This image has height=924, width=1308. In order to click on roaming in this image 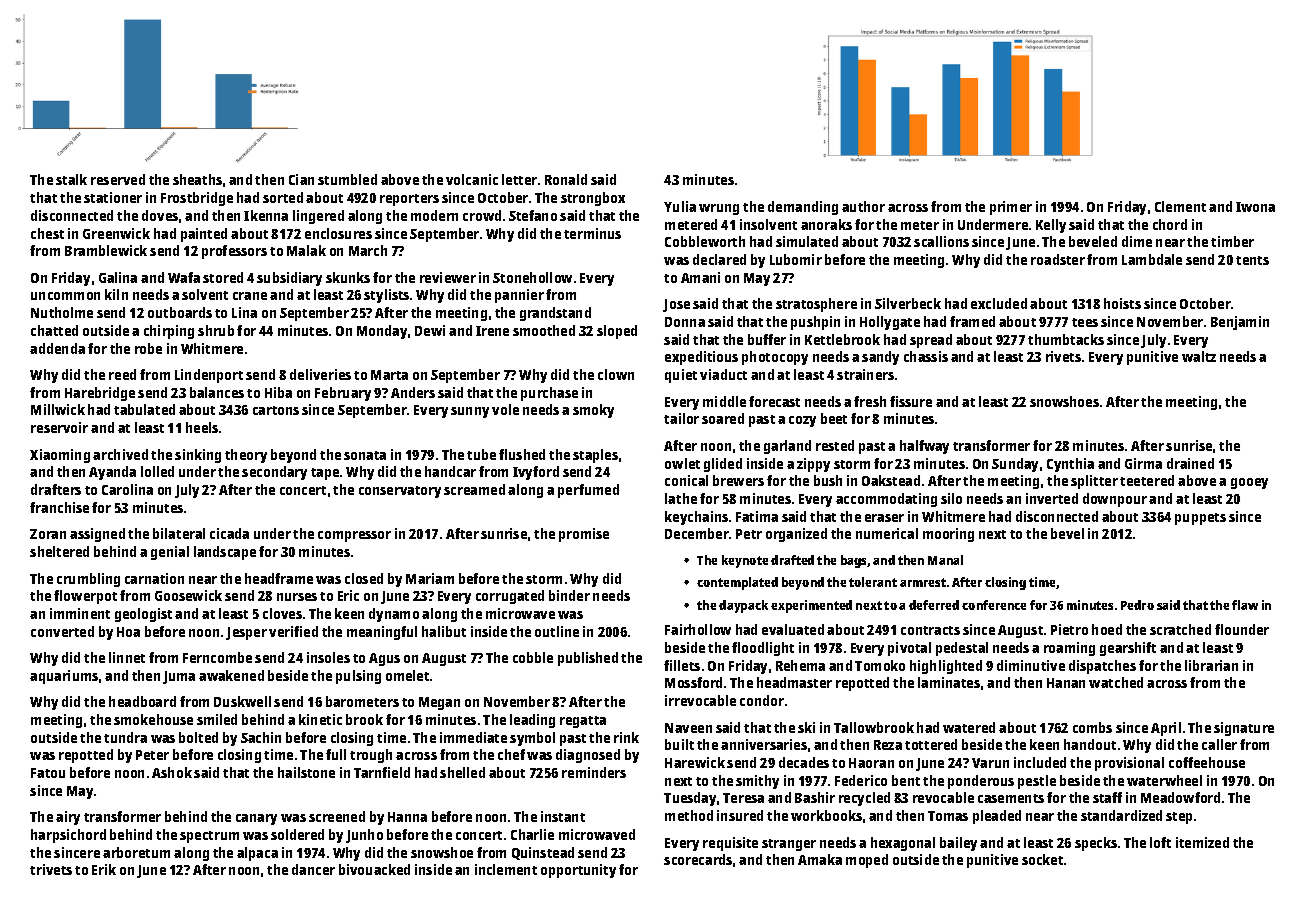, I will do `click(1069, 649)`.
